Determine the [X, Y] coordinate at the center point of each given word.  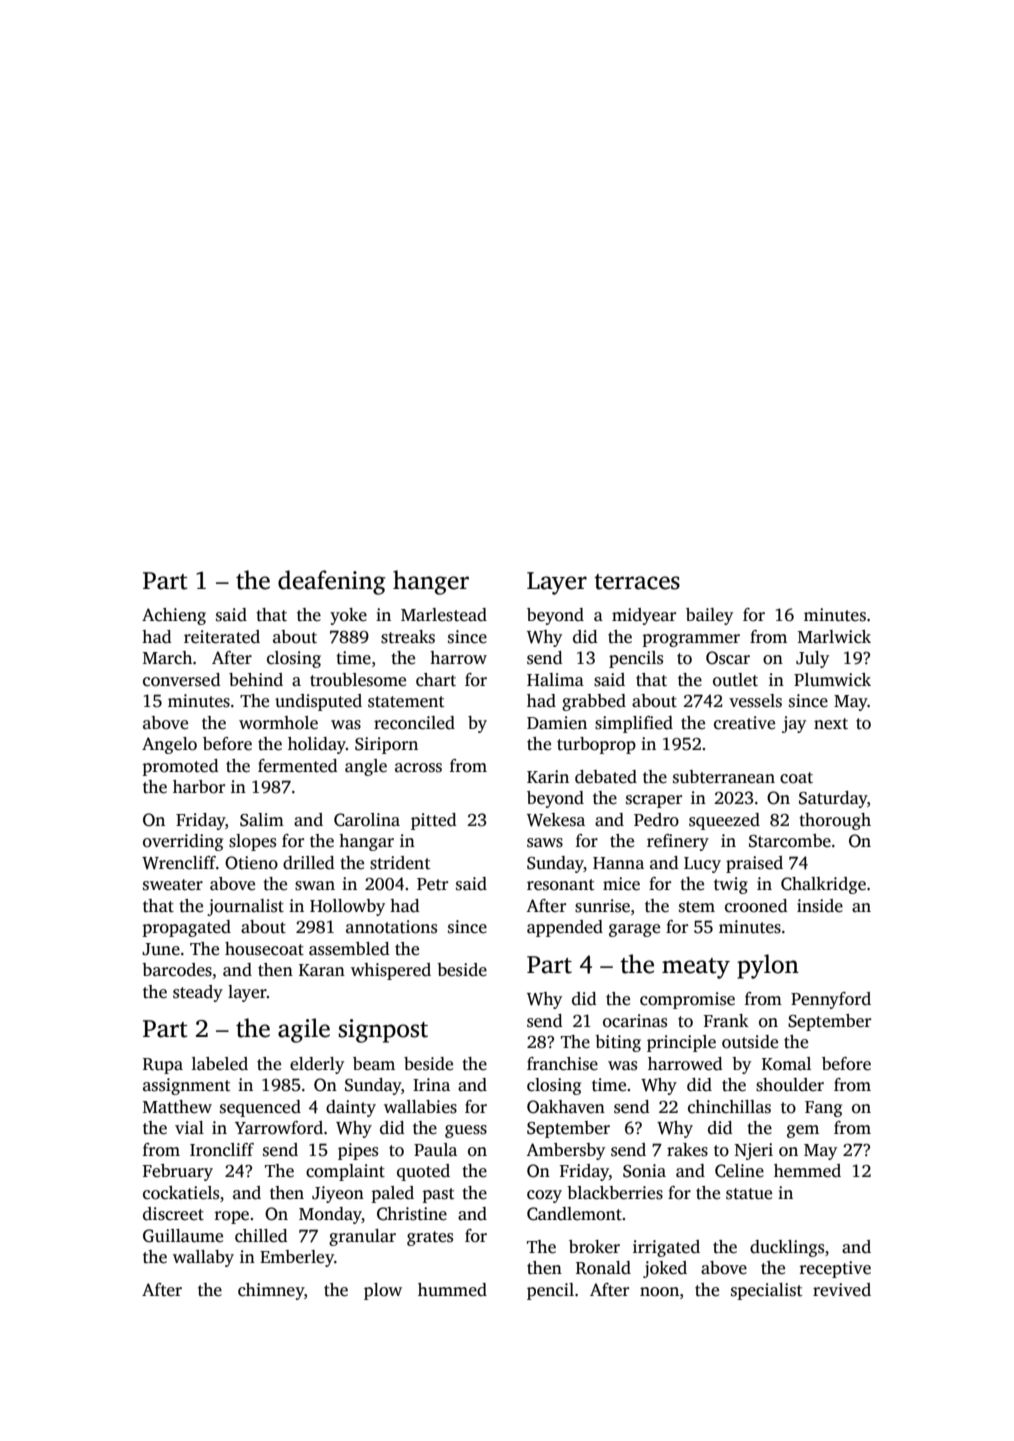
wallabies [420, 1107]
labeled [220, 1064]
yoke [348, 616]
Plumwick [832, 680]
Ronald [603, 1268]
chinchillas [729, 1107]
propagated [186, 928]
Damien [557, 723]
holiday [317, 745]
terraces [637, 582]
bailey [709, 616]
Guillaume [183, 1236]
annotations [391, 927]
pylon [768, 966]
